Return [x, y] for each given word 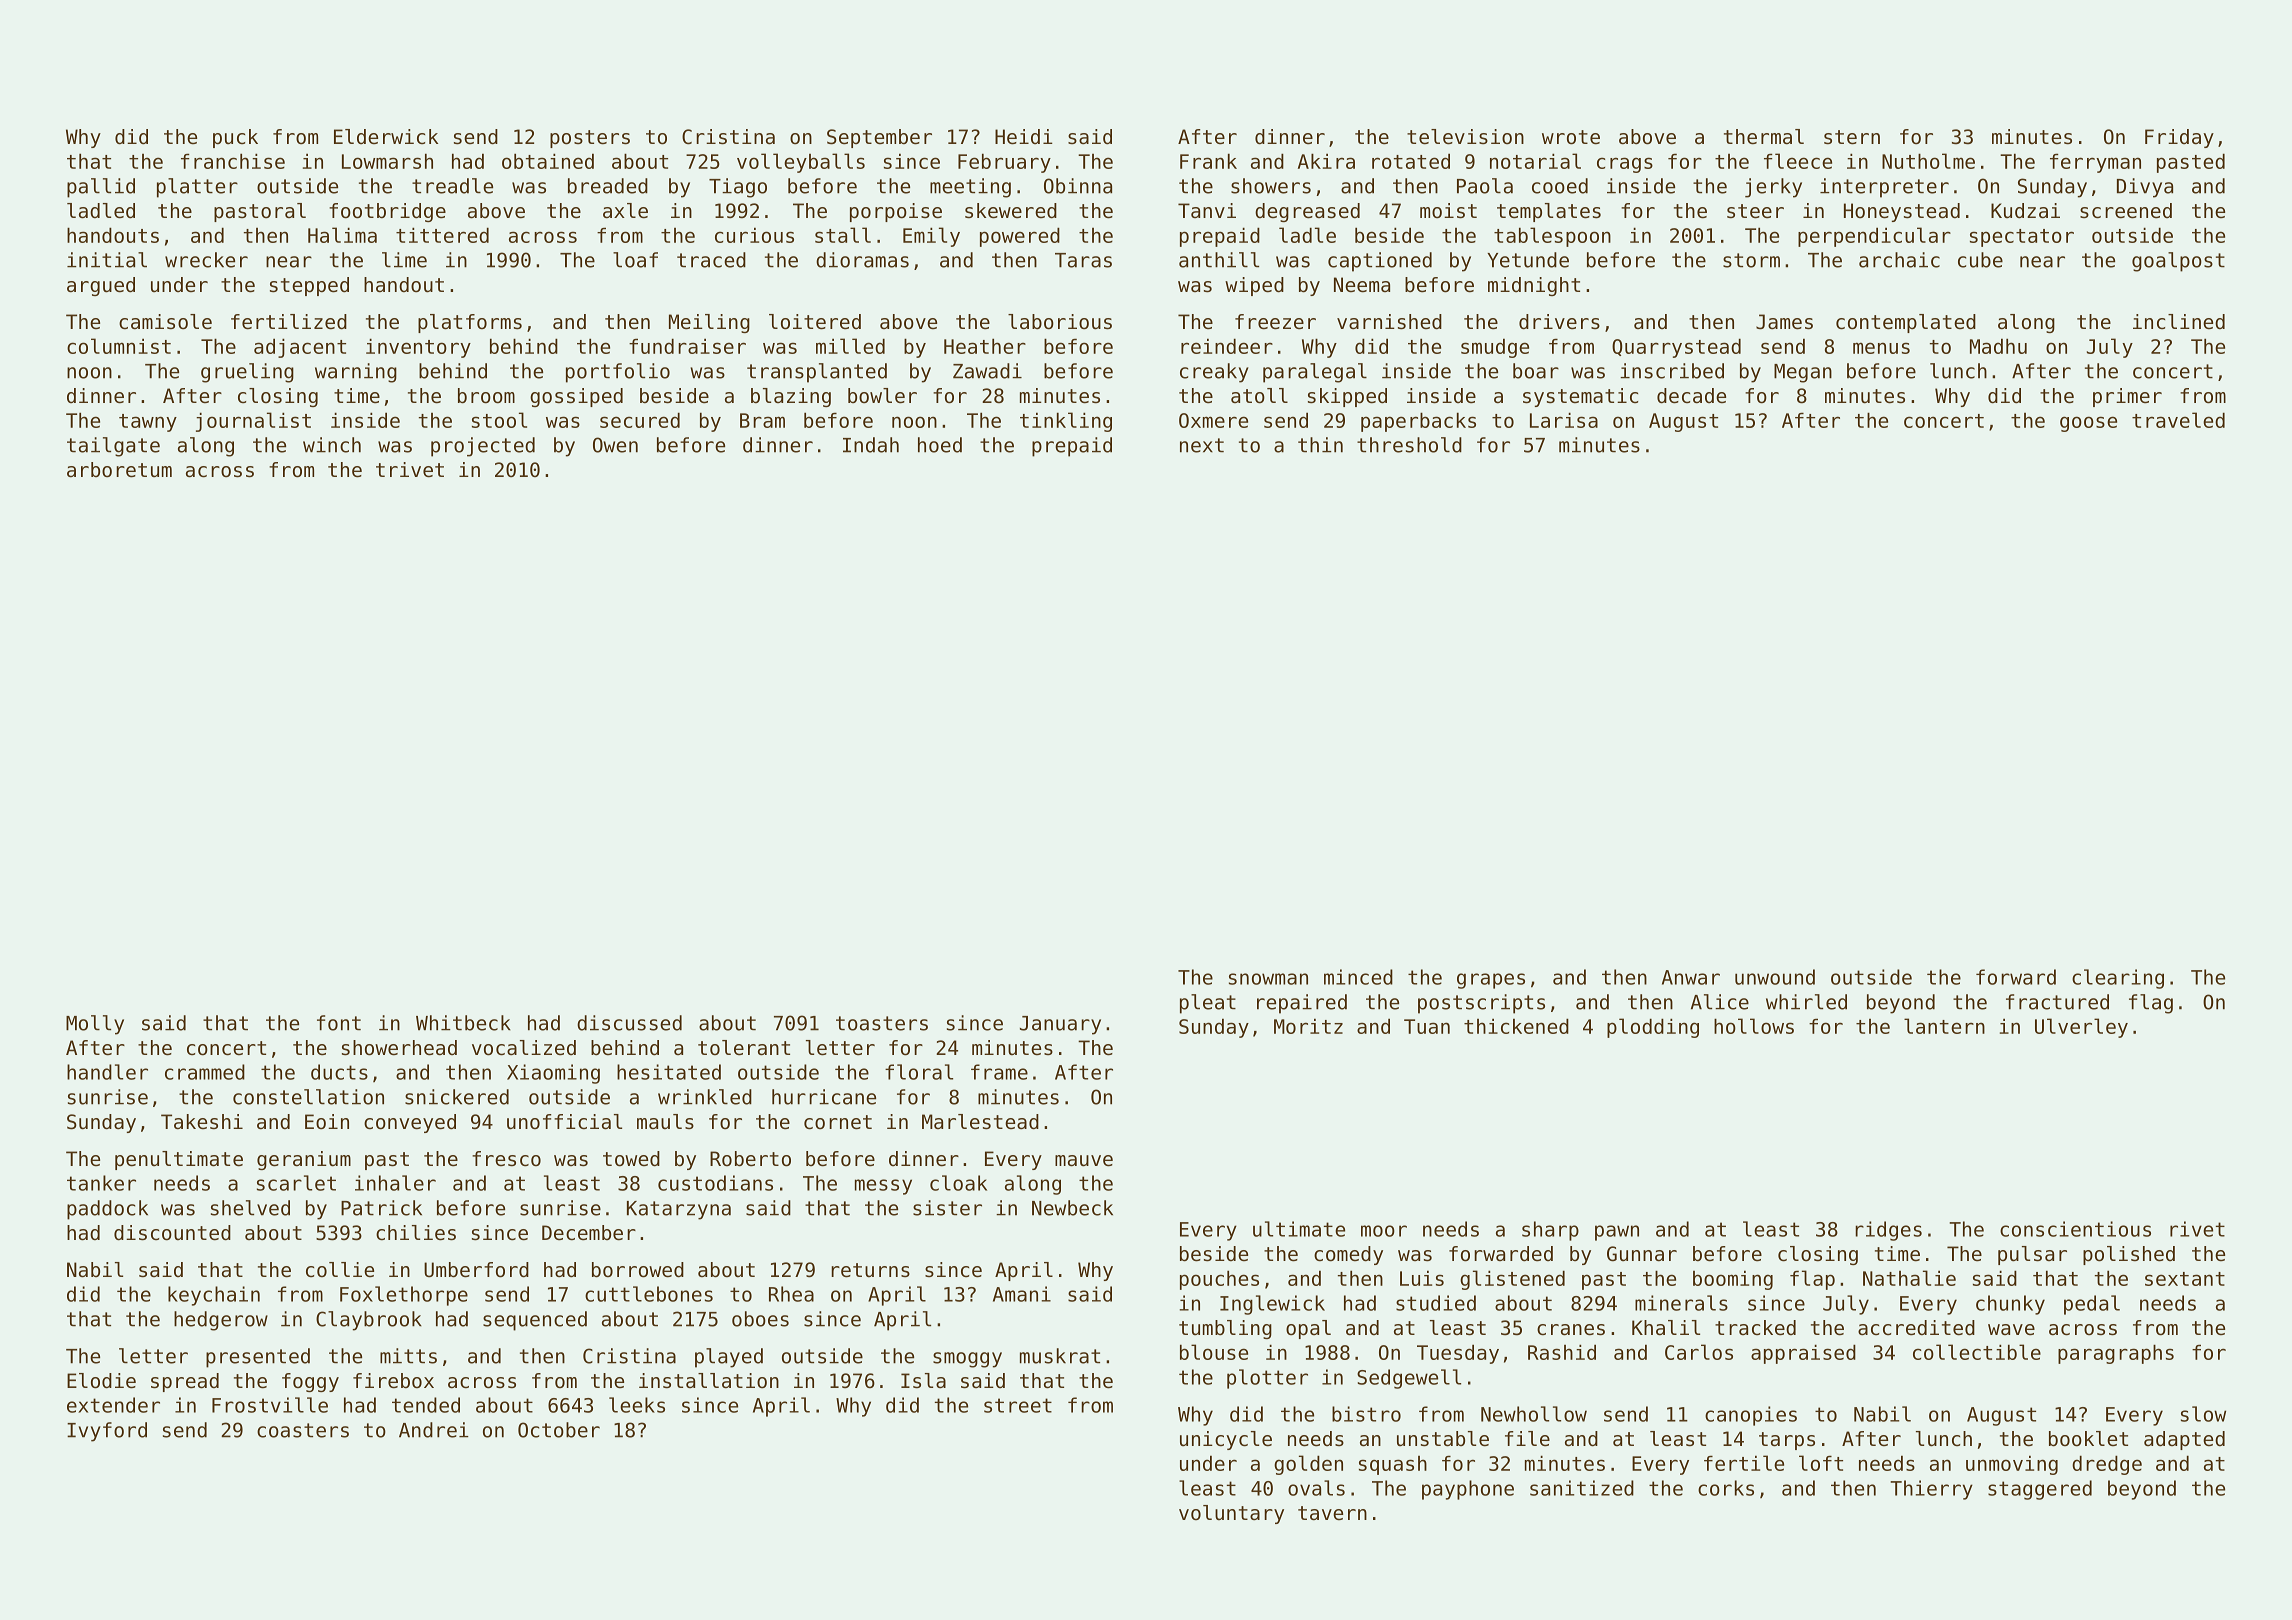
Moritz [1308, 1026]
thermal [1764, 137]
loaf [635, 260]
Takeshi [202, 1121]
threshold [1409, 445]
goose [2088, 424]
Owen [615, 445]
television [1465, 137]
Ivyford [107, 1432]
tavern [1332, 1513]
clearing [2118, 979]
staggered [2040, 1490]
